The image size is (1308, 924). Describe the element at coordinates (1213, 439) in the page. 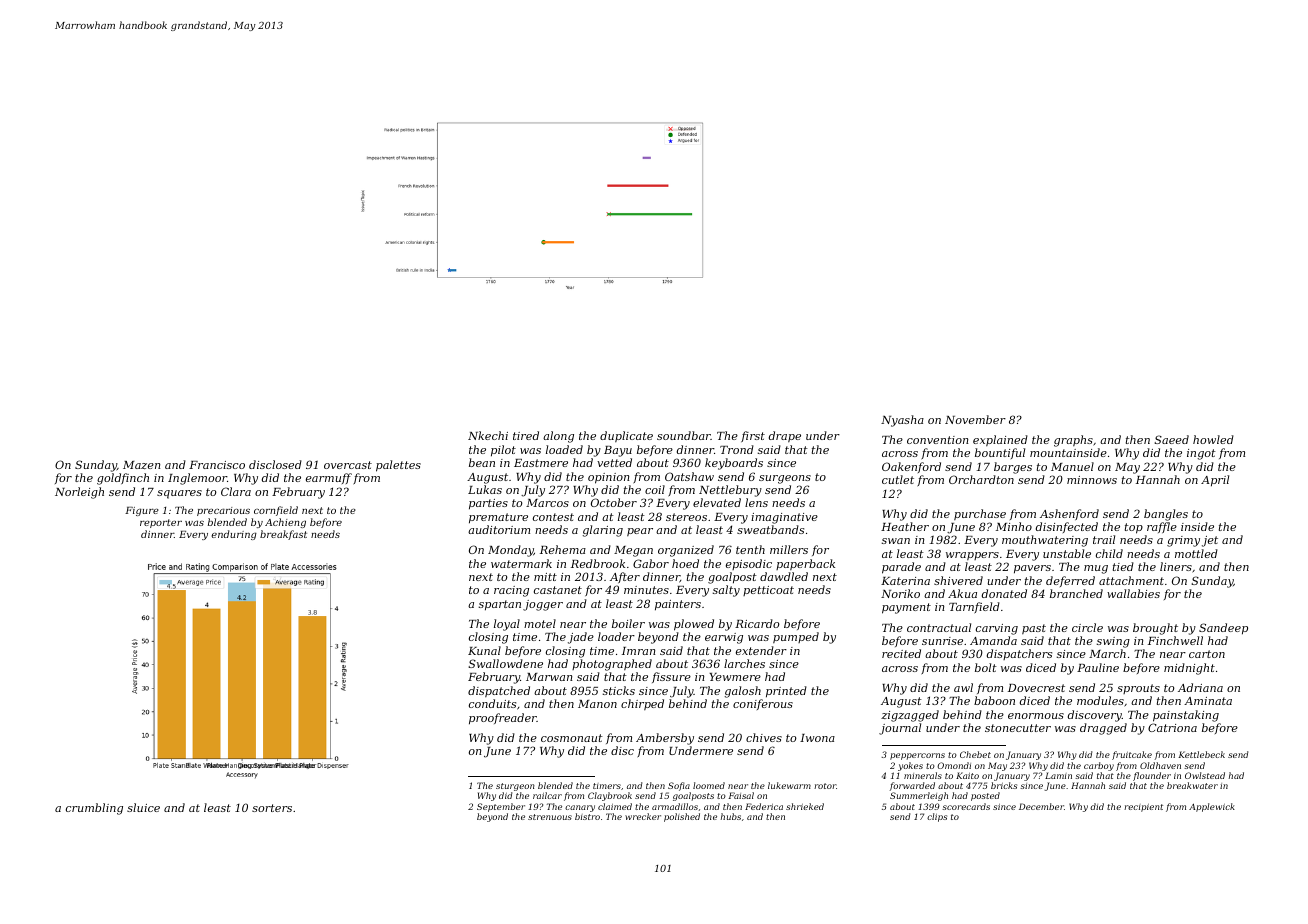

I see `howled` at that location.
